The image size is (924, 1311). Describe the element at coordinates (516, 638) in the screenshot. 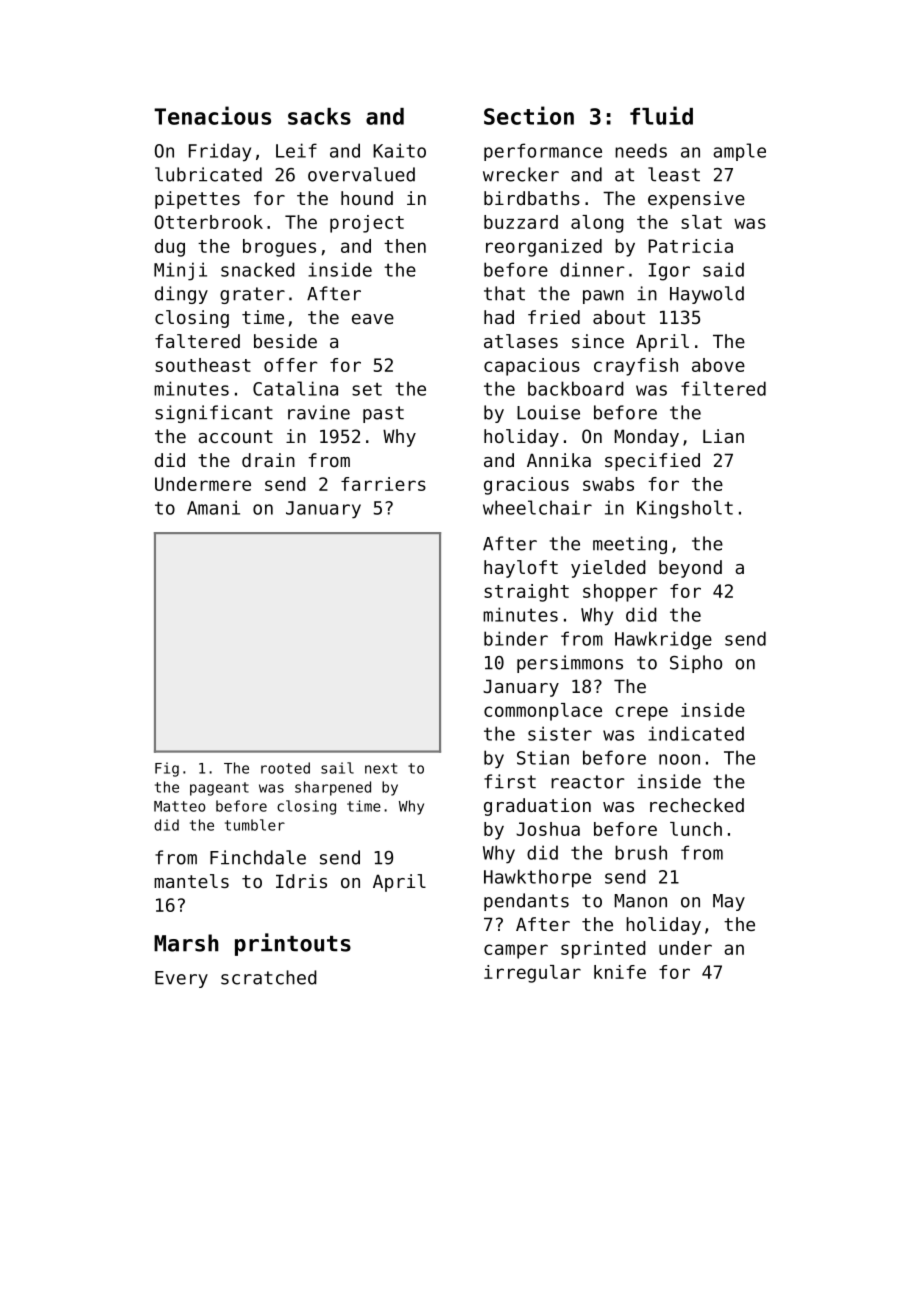

I see `binder` at that location.
